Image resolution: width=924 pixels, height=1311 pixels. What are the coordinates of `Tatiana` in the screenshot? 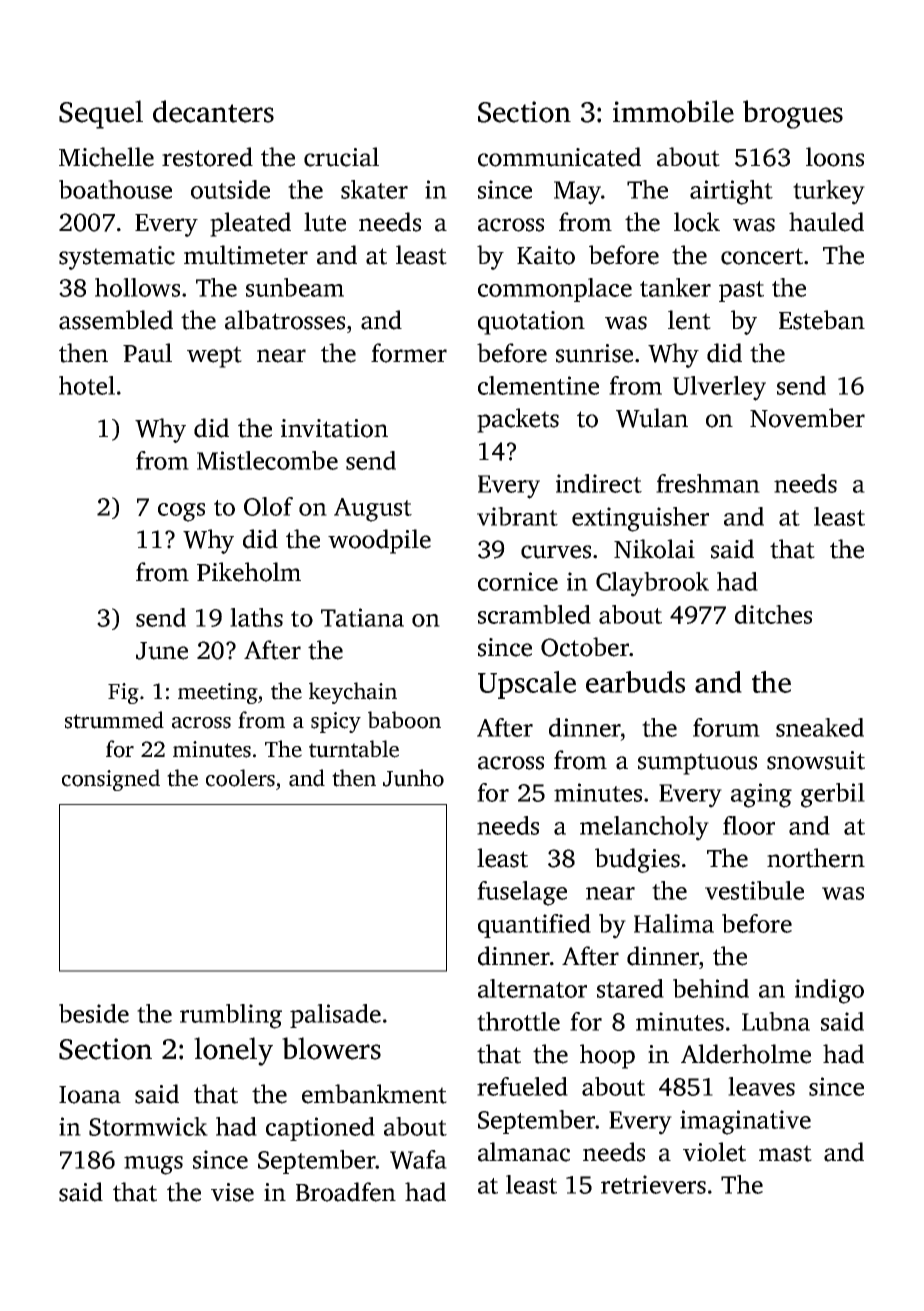 It's located at (362, 617).
